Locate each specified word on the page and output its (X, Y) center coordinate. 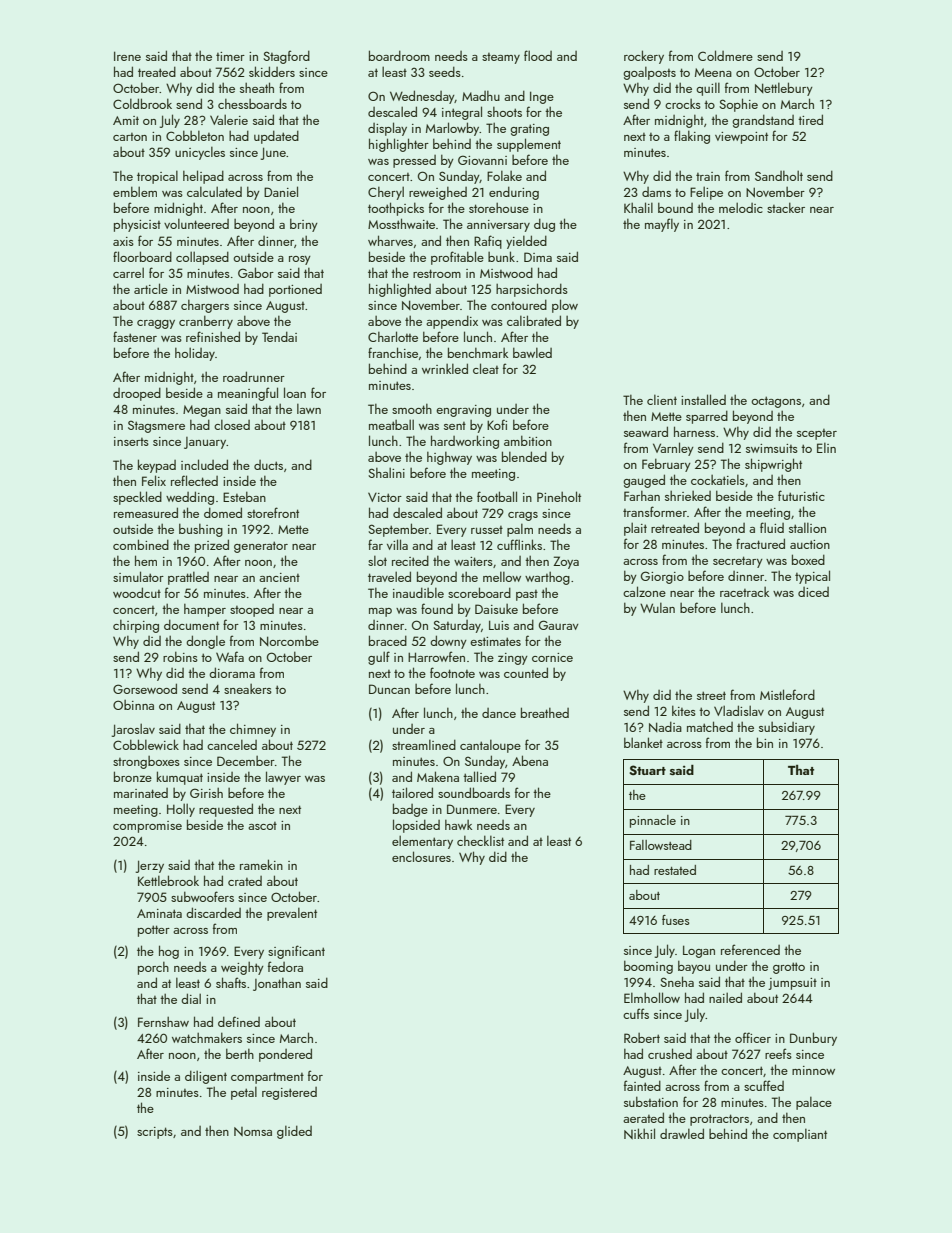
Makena (438, 776)
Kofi (497, 424)
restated (675, 870)
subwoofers (202, 896)
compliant (800, 1135)
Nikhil (639, 1133)
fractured (760, 543)
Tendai (279, 337)
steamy (501, 58)
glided (294, 1132)
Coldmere (725, 55)
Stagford (286, 57)
